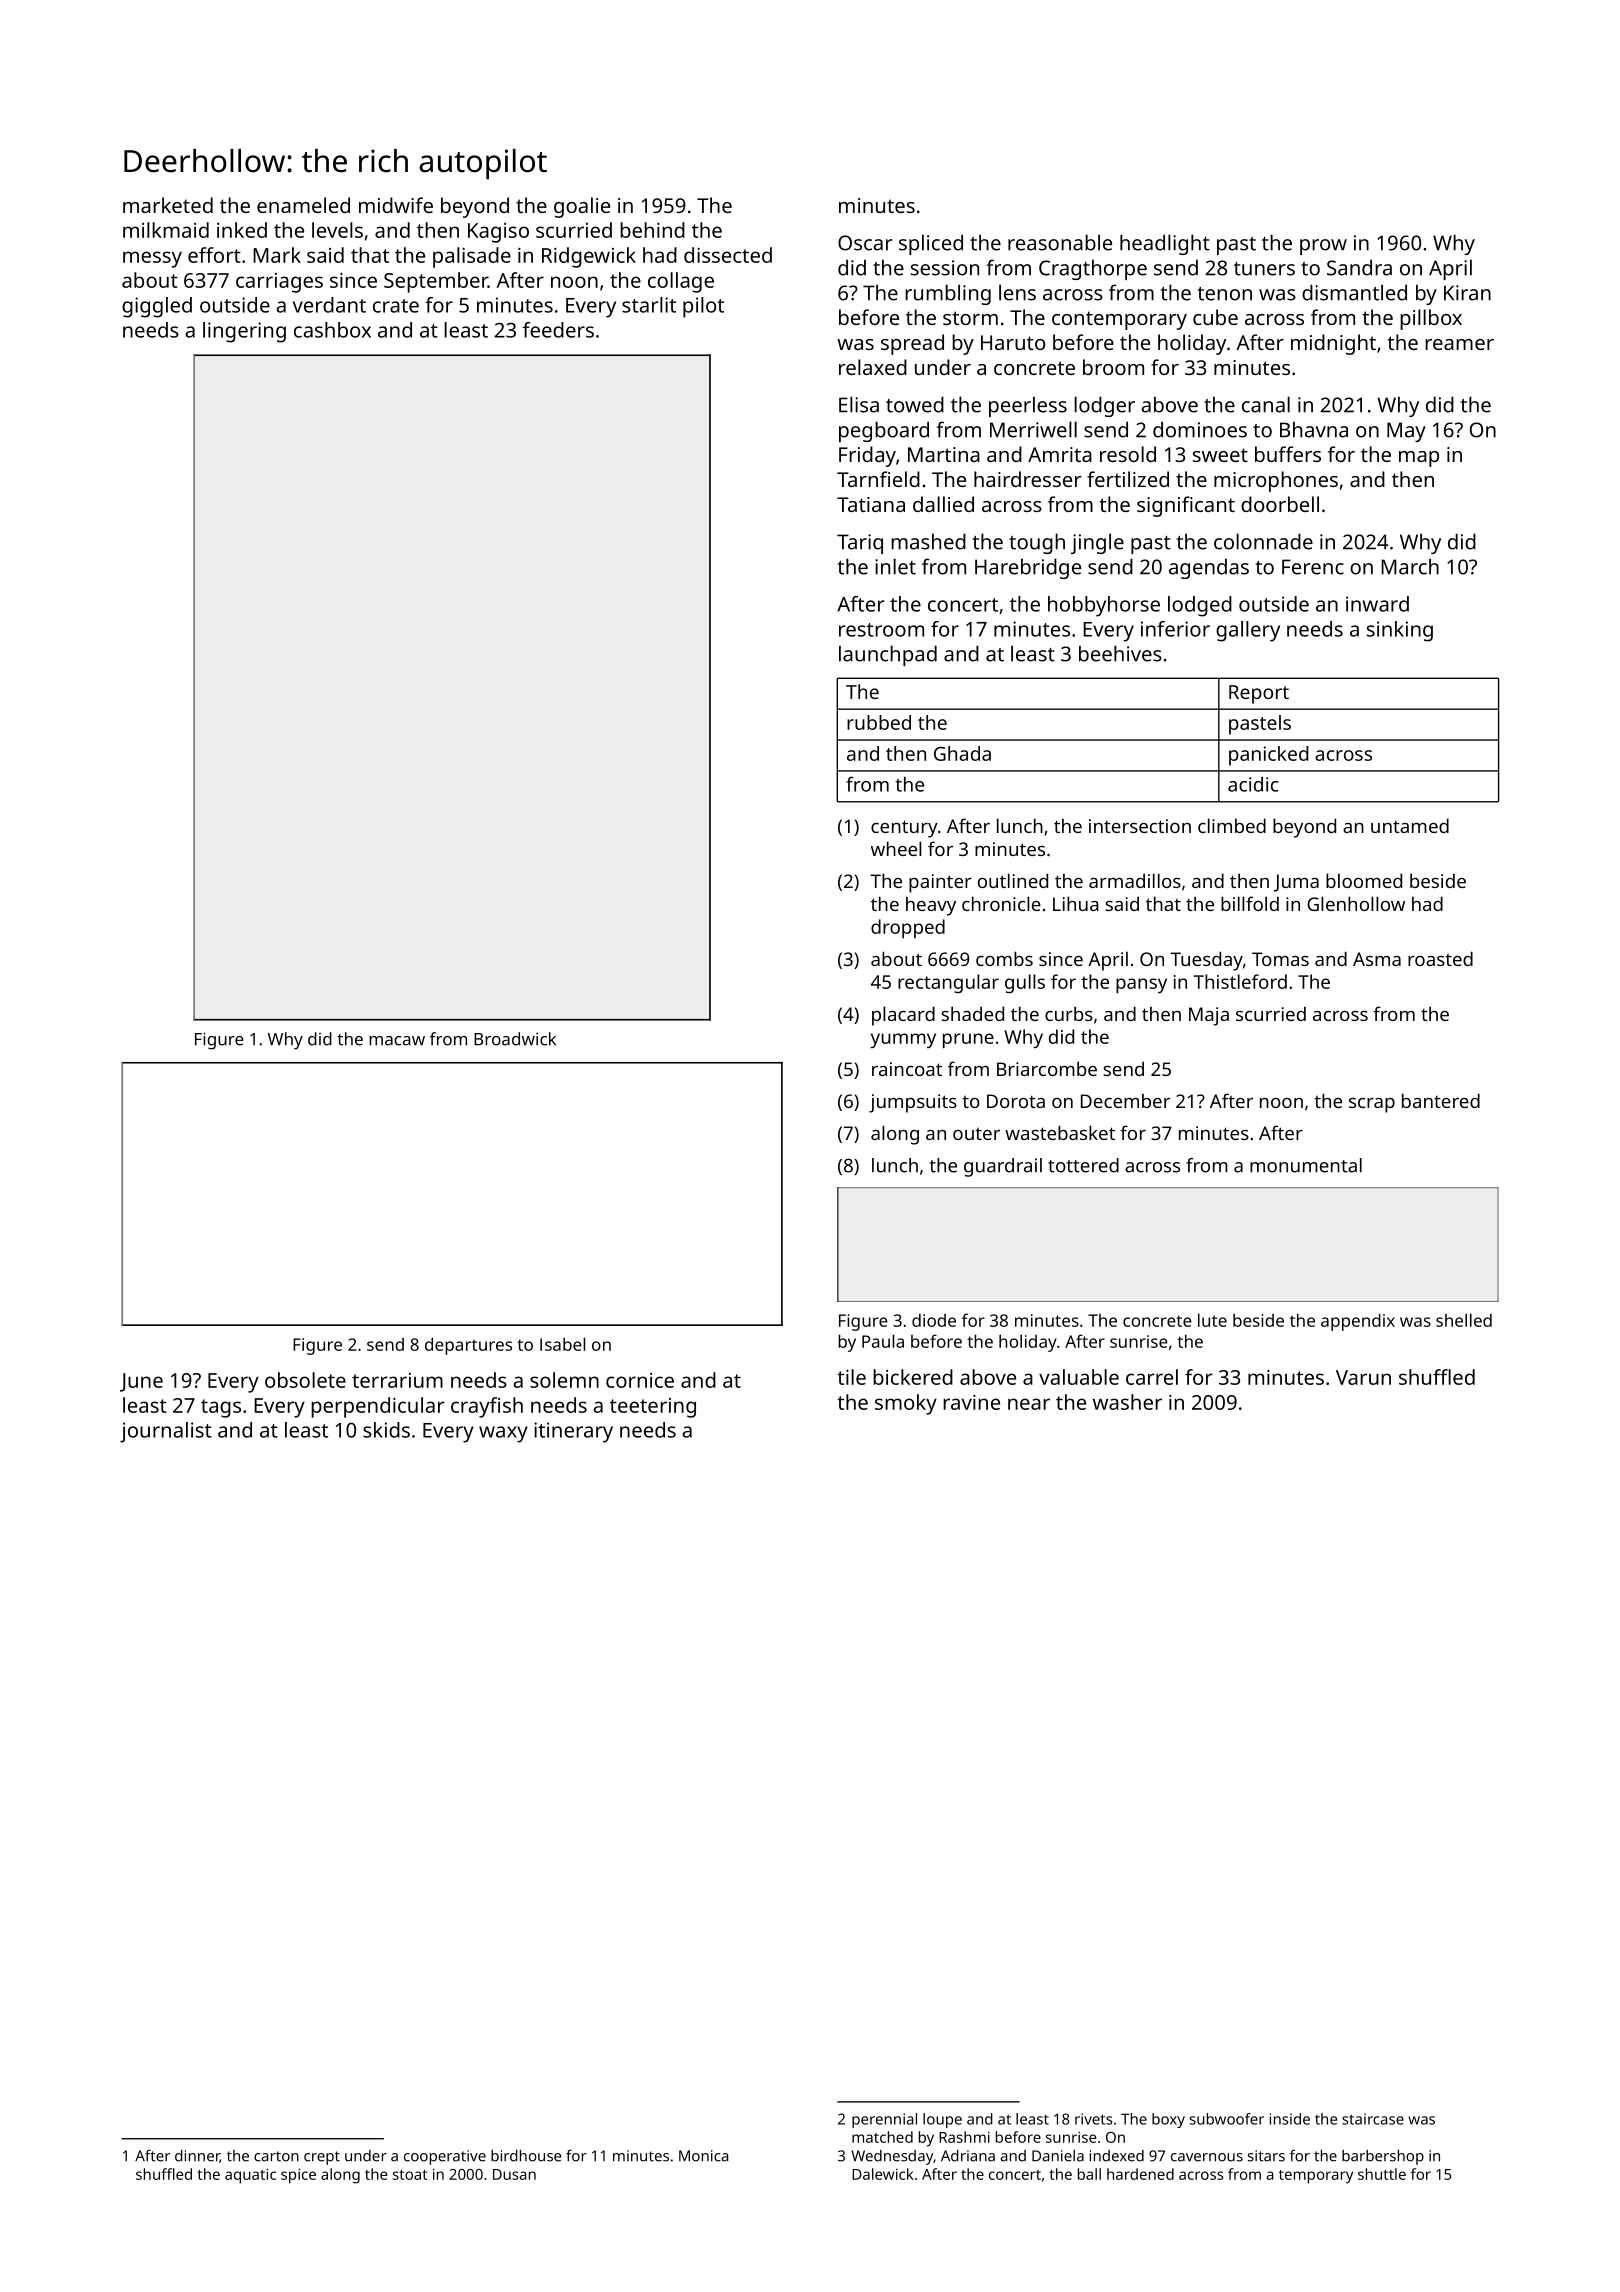  Describe the element at coordinates (157, 307) in the page. I see `giggled` at that location.
